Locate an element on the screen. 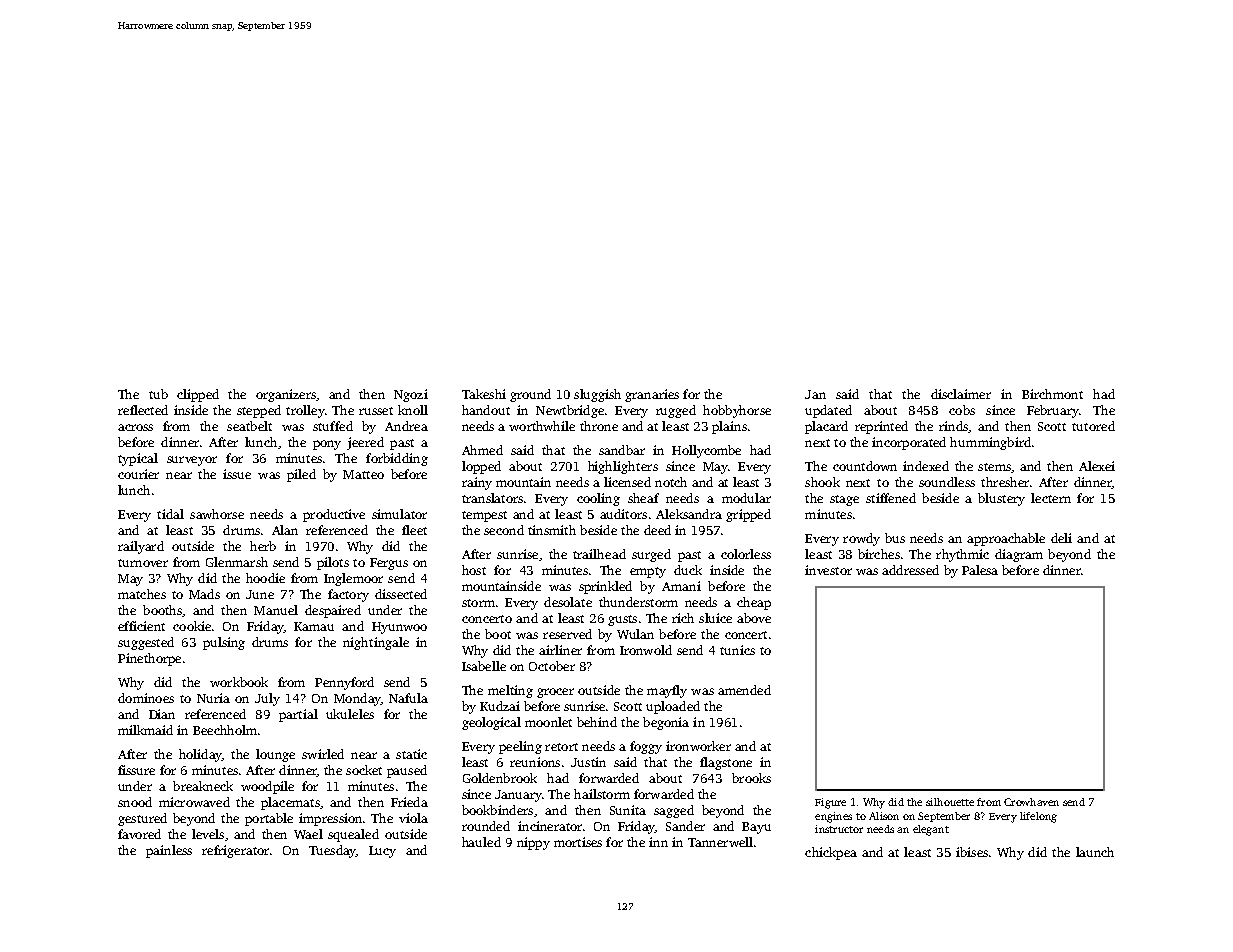  Manuel is located at coordinates (276, 610).
